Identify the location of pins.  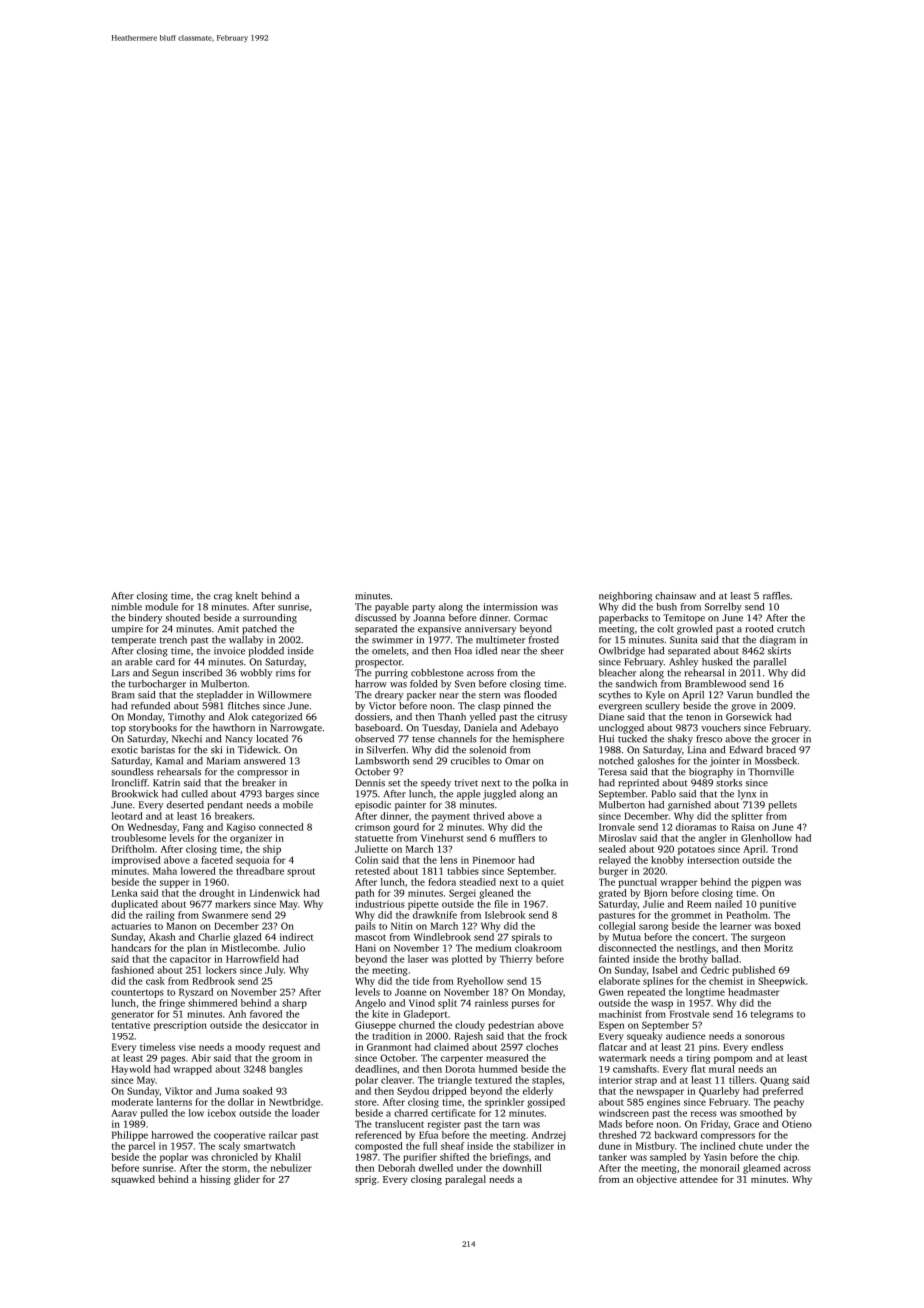
(708, 1048).
